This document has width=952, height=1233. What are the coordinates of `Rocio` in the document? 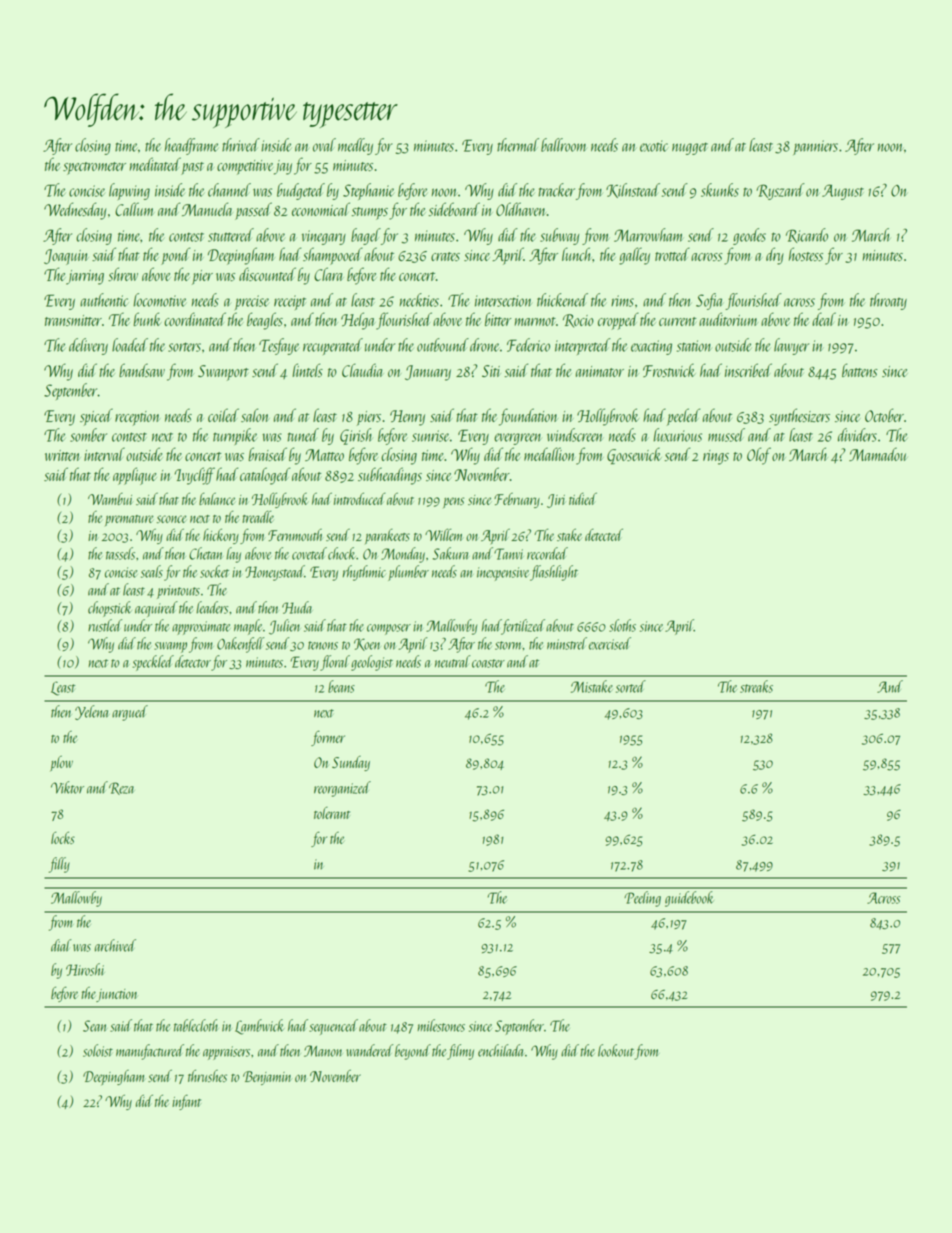 It's located at (578, 321).
